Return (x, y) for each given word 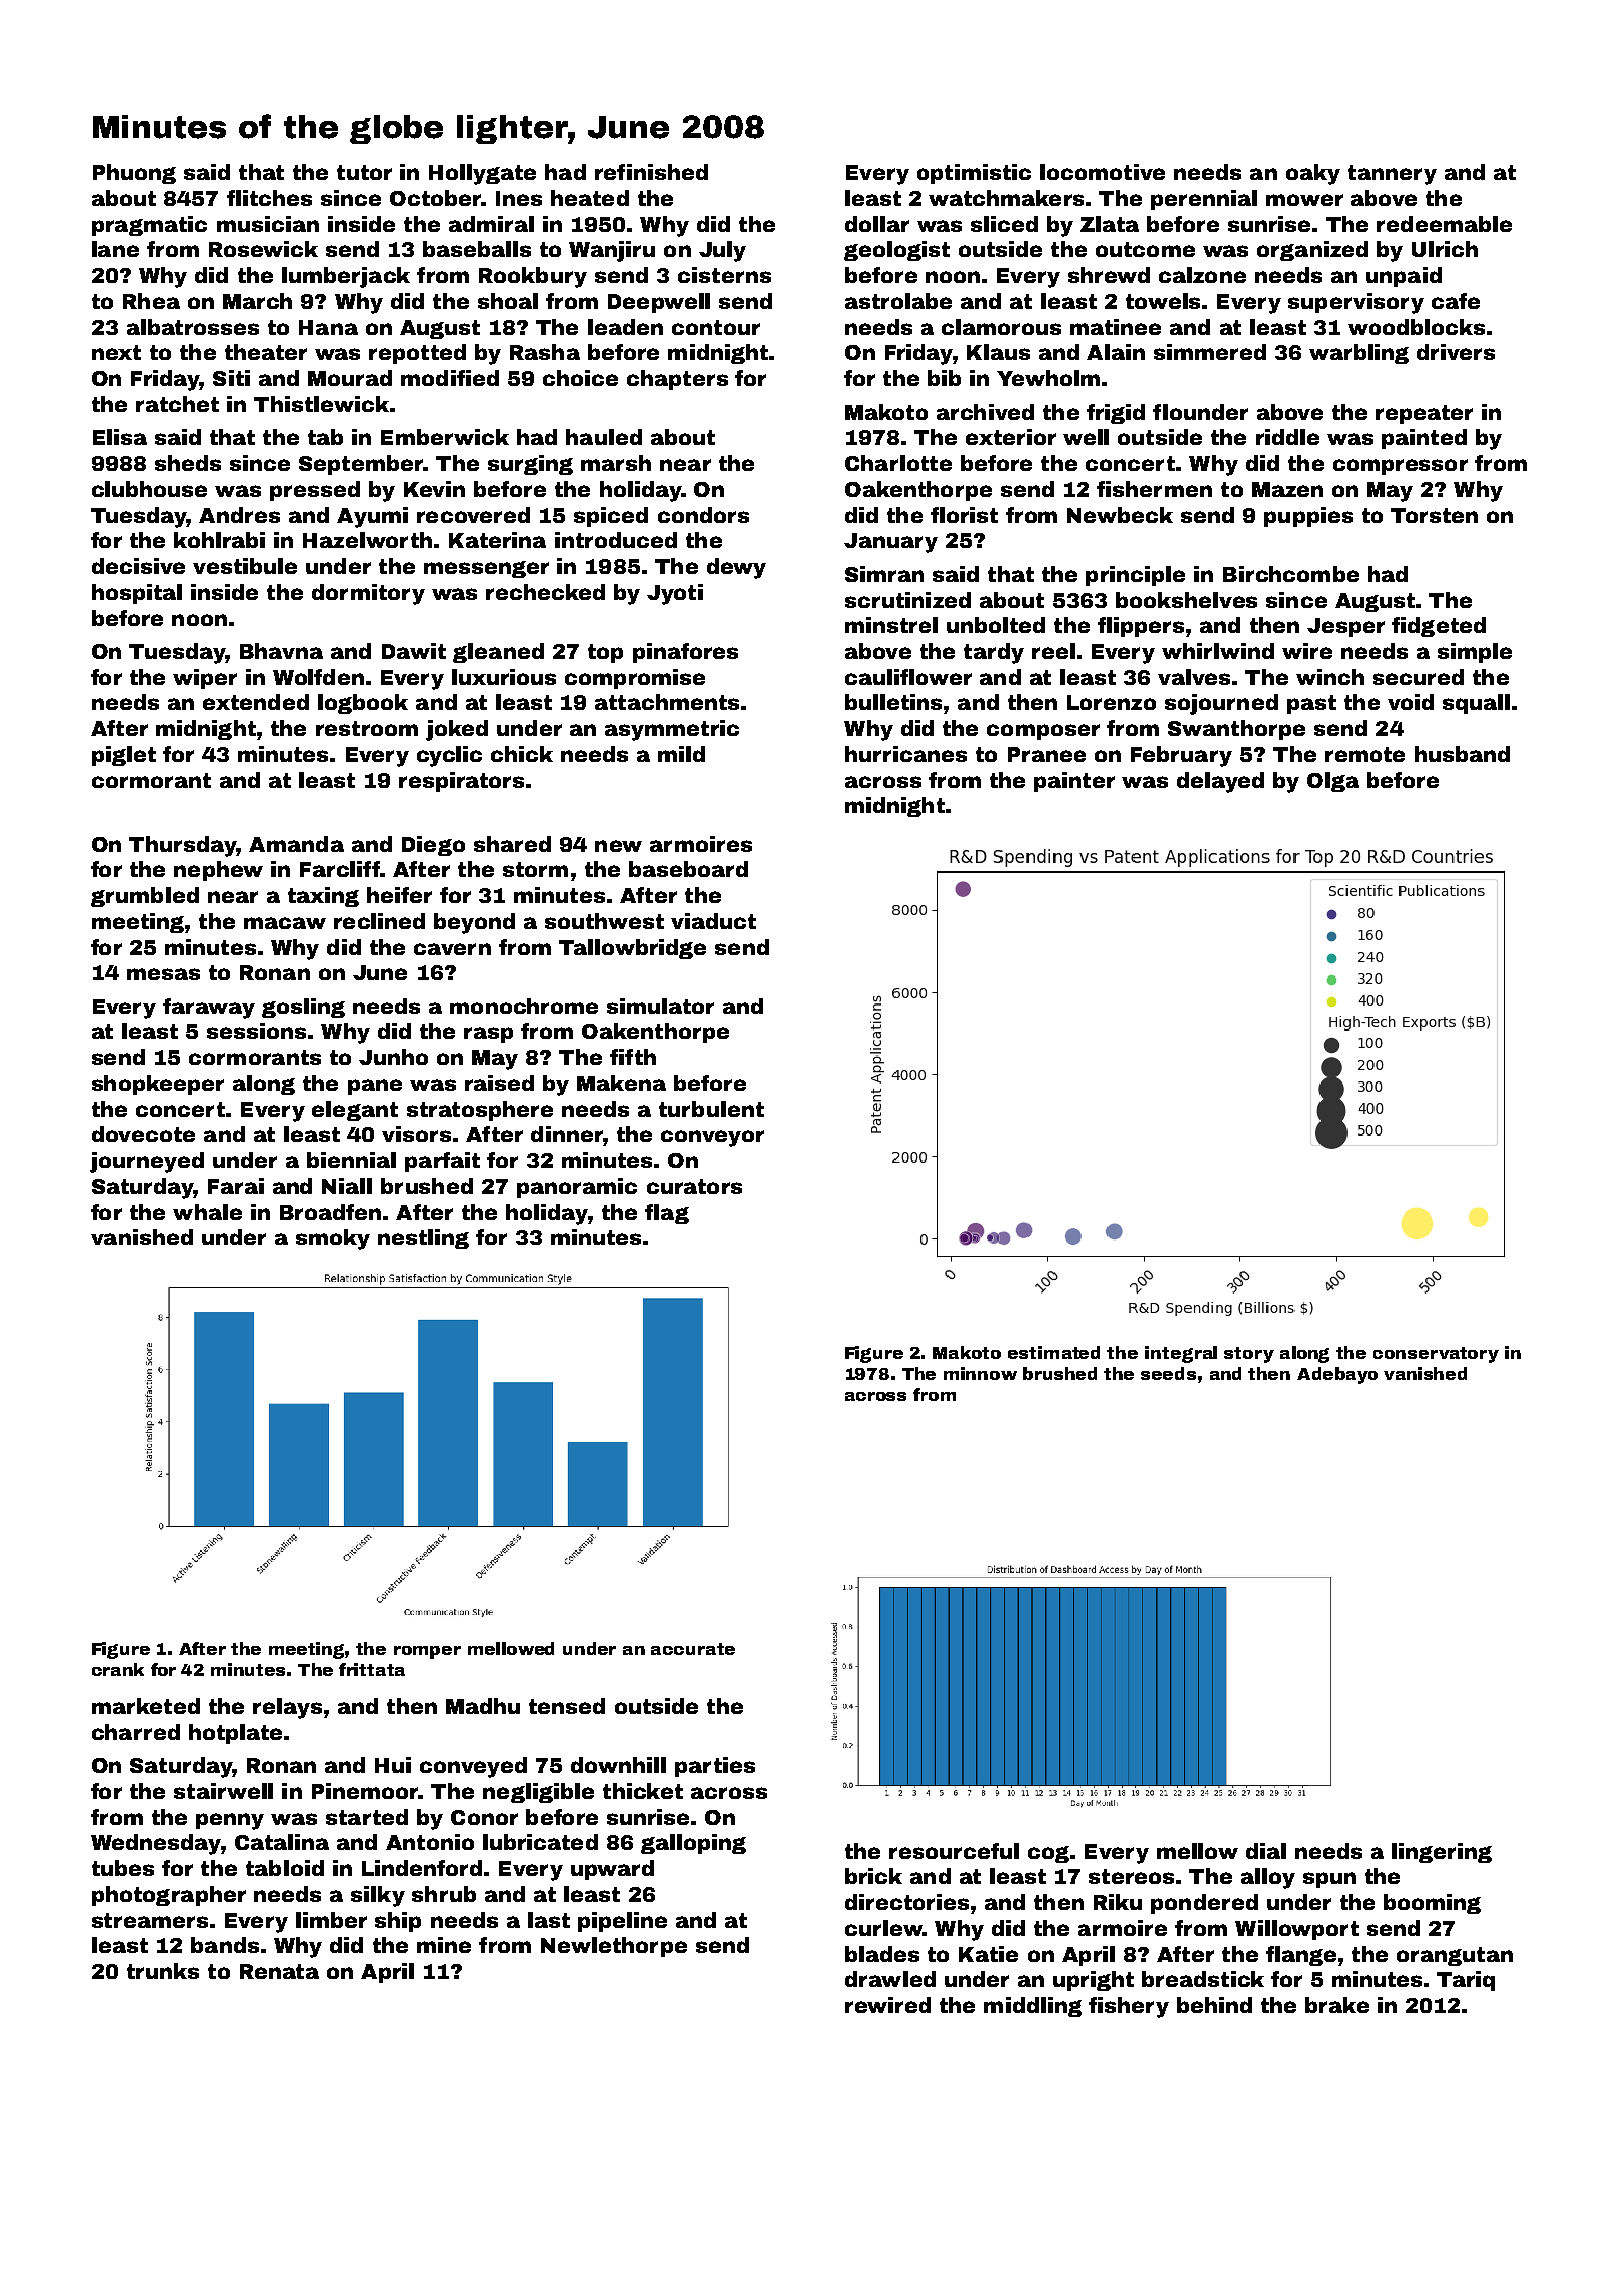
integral (1181, 1354)
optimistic (974, 174)
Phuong (134, 174)
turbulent (711, 1109)
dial (1266, 1851)
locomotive (1102, 172)
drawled (890, 1979)
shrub (444, 1894)
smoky (333, 1239)
